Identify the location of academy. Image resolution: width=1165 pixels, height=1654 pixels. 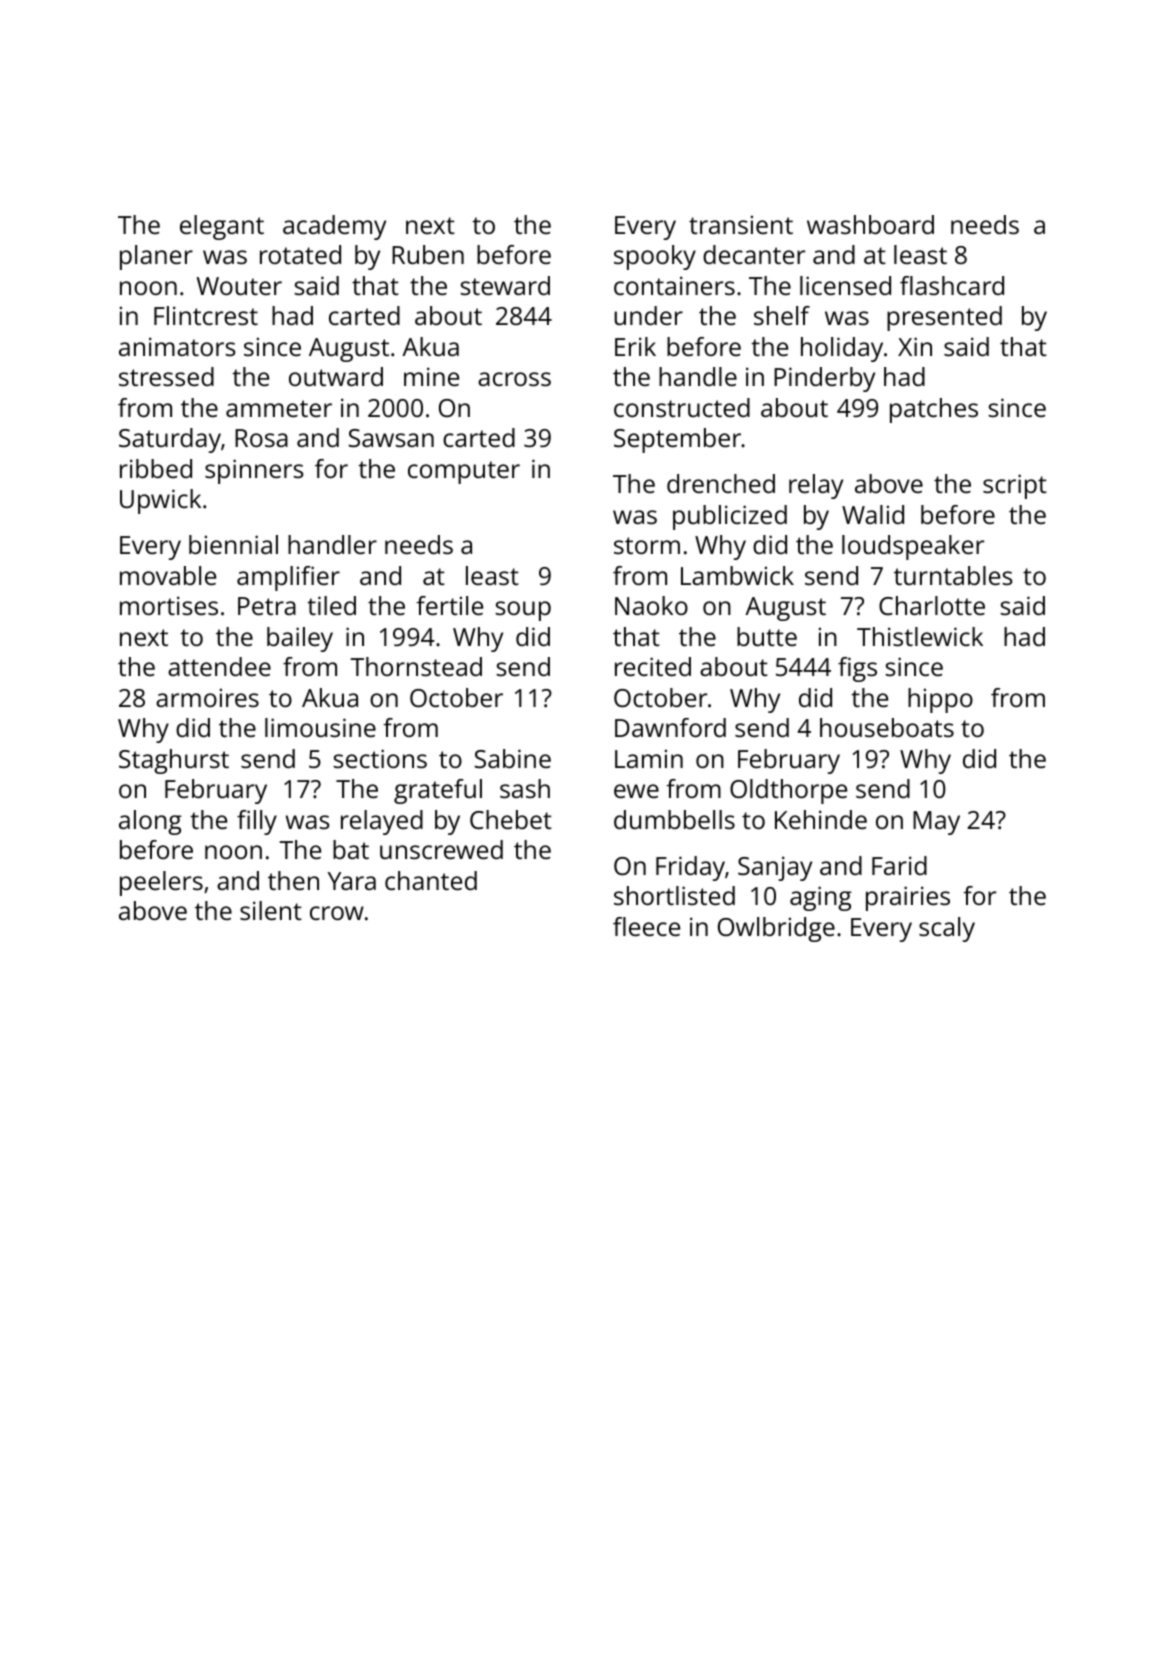
(334, 227).
